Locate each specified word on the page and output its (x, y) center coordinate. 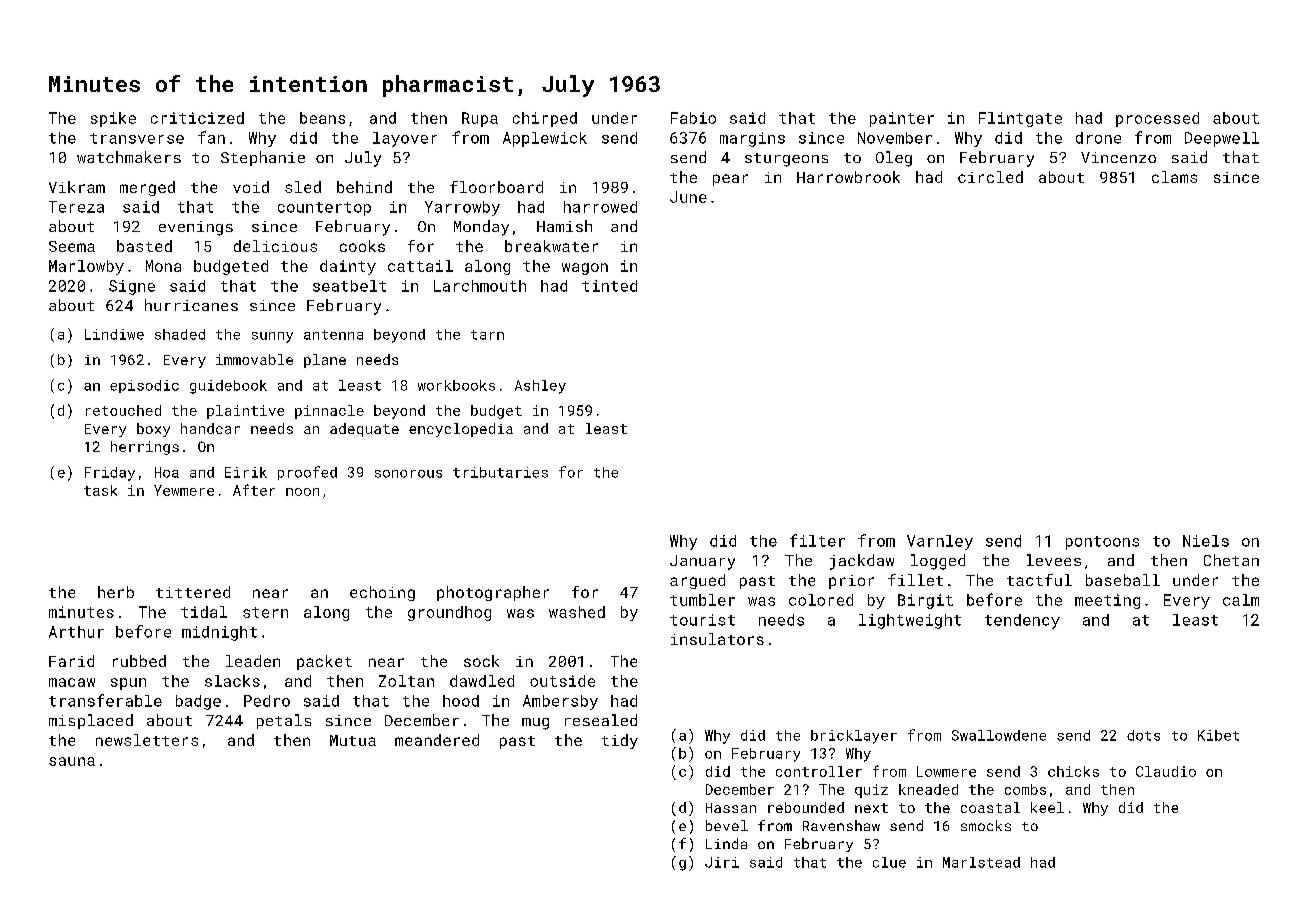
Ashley (540, 387)
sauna (72, 761)
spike (113, 119)
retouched (123, 410)
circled (990, 177)
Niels (1206, 541)
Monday (481, 228)
